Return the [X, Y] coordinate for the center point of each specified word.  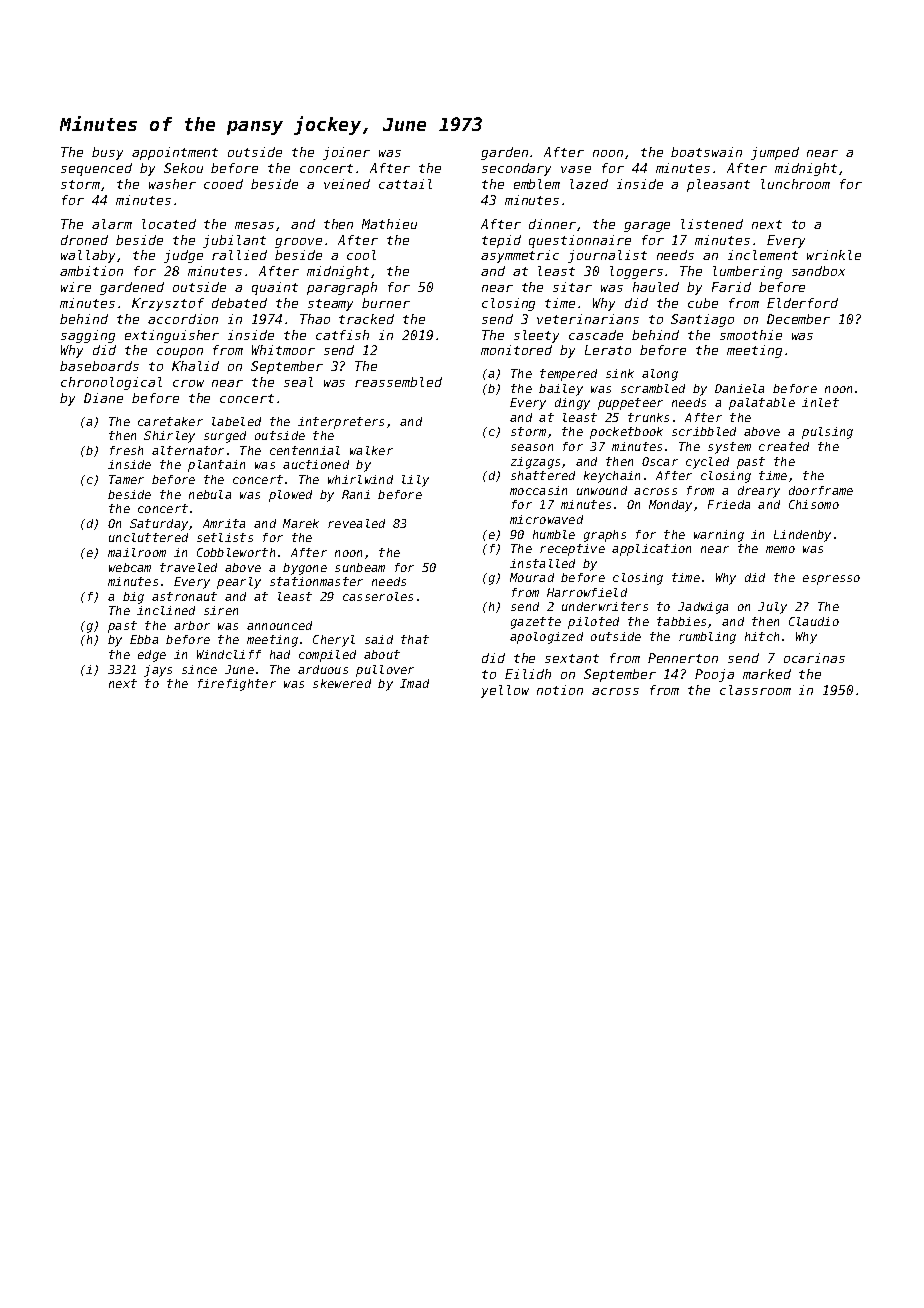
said [379, 639]
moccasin [538, 490]
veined [347, 184]
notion [560, 690]
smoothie [751, 335]
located [169, 224]
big [133, 598]
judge [183, 256]
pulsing [827, 433]
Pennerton [683, 658]
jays [158, 671]
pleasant [718, 185]
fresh [126, 450]
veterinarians [588, 319]
